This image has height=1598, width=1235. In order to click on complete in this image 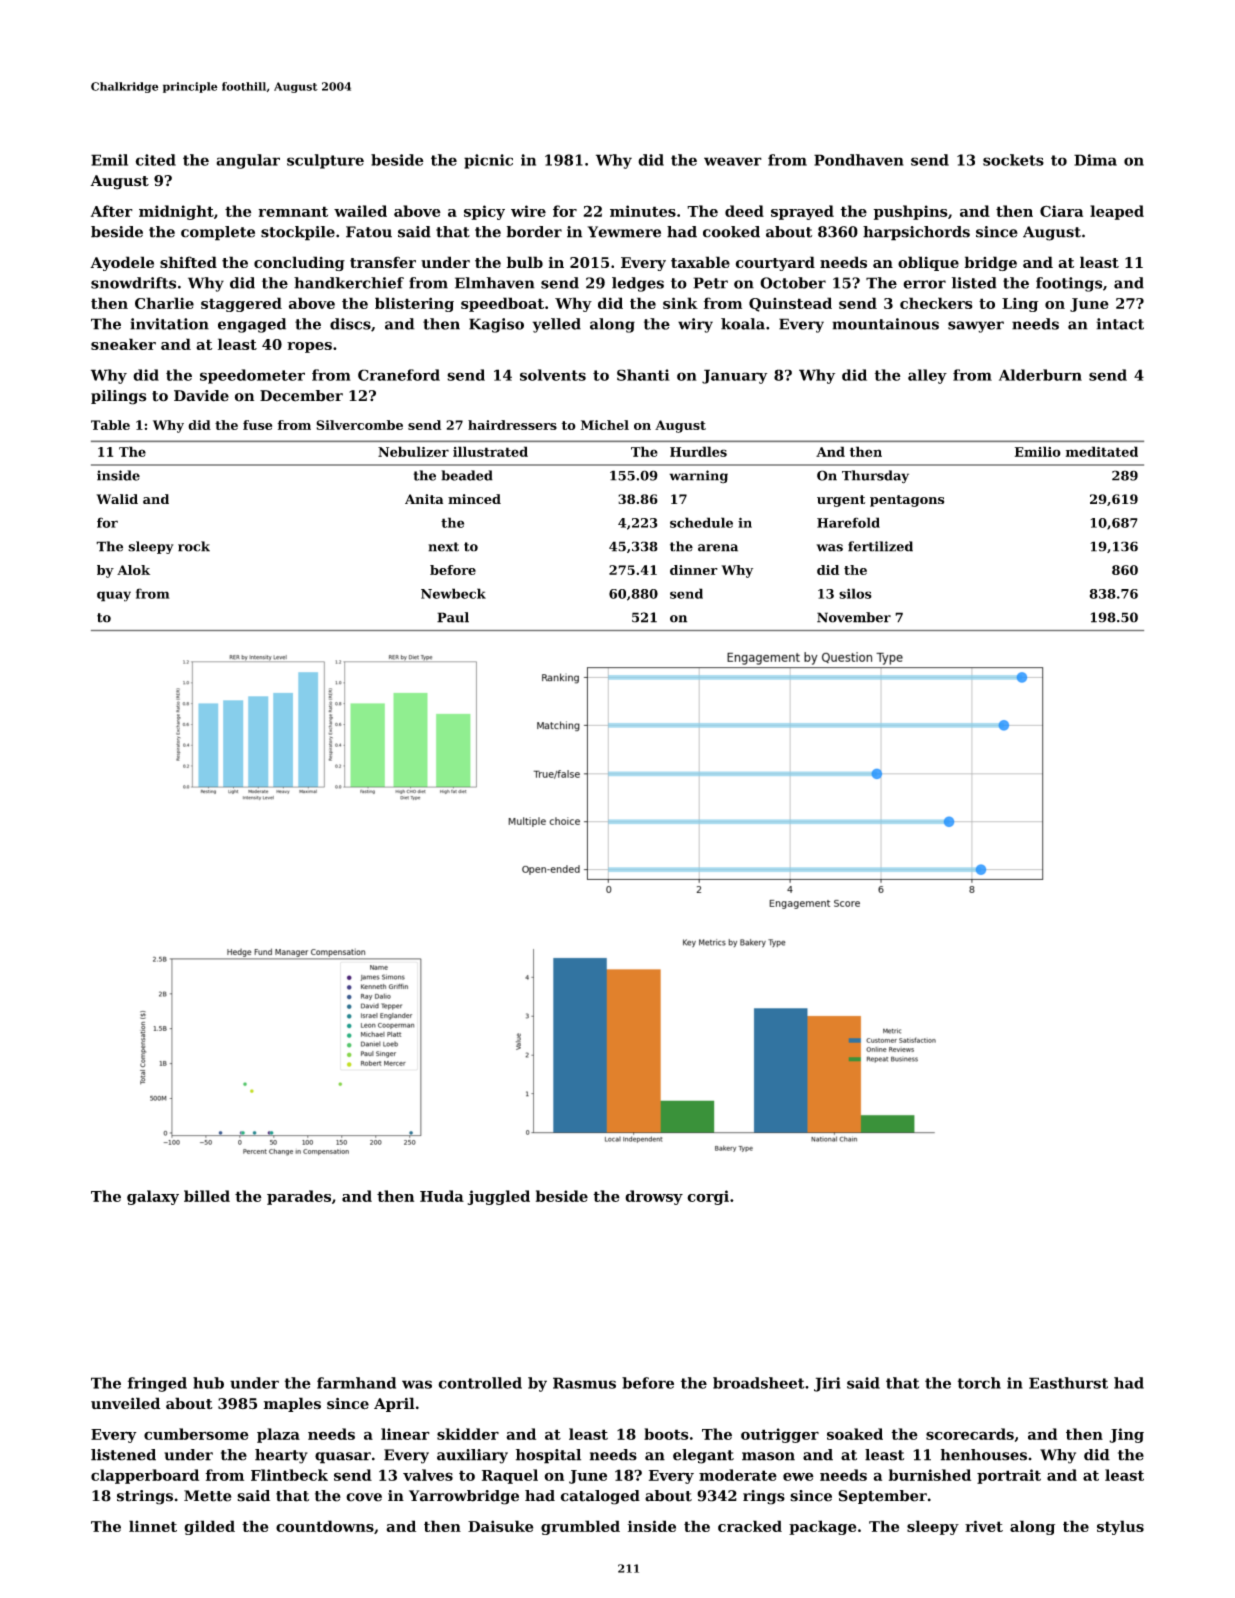, I will do `click(218, 233)`.
